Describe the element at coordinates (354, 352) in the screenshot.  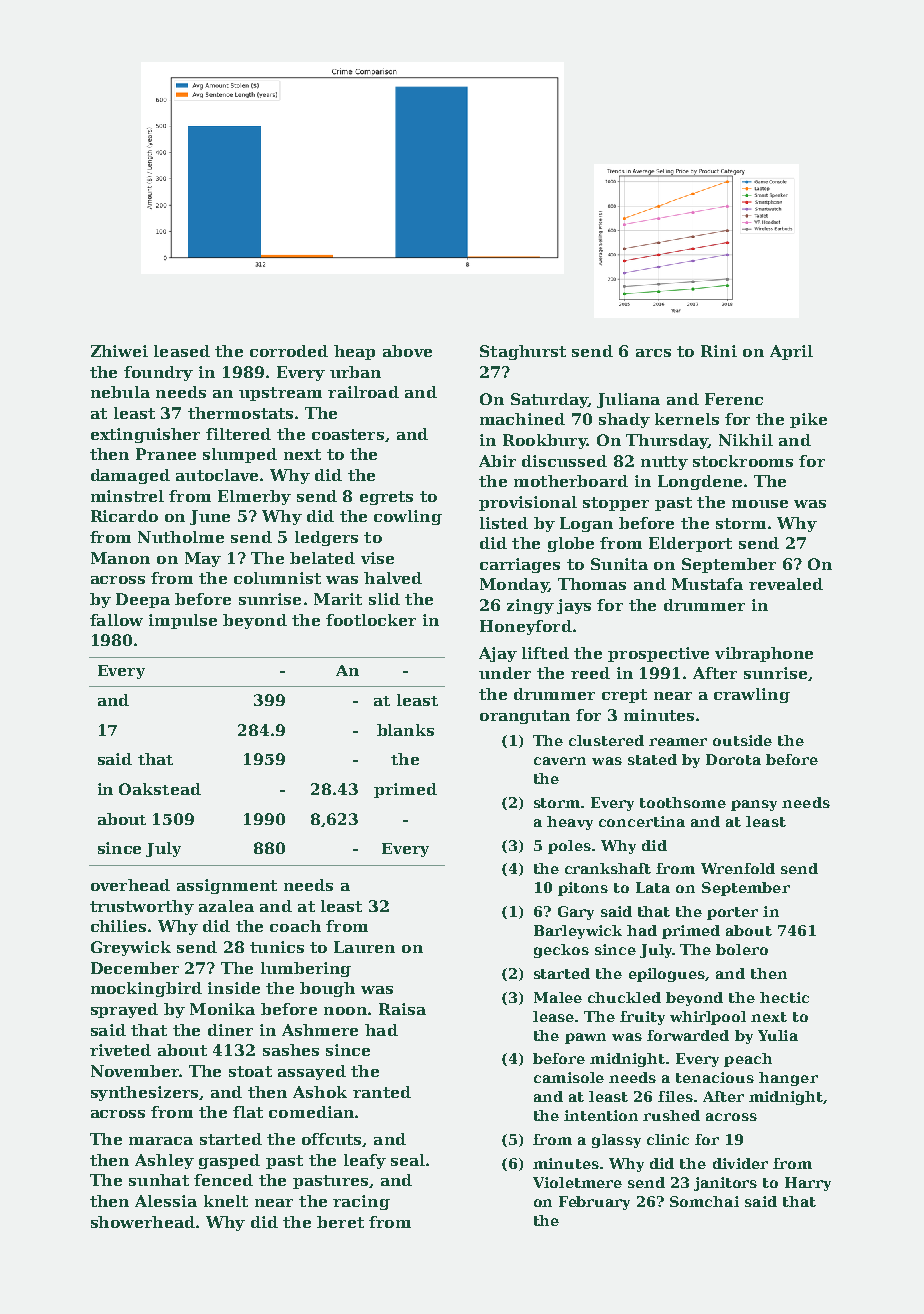
I see `heap` at that location.
